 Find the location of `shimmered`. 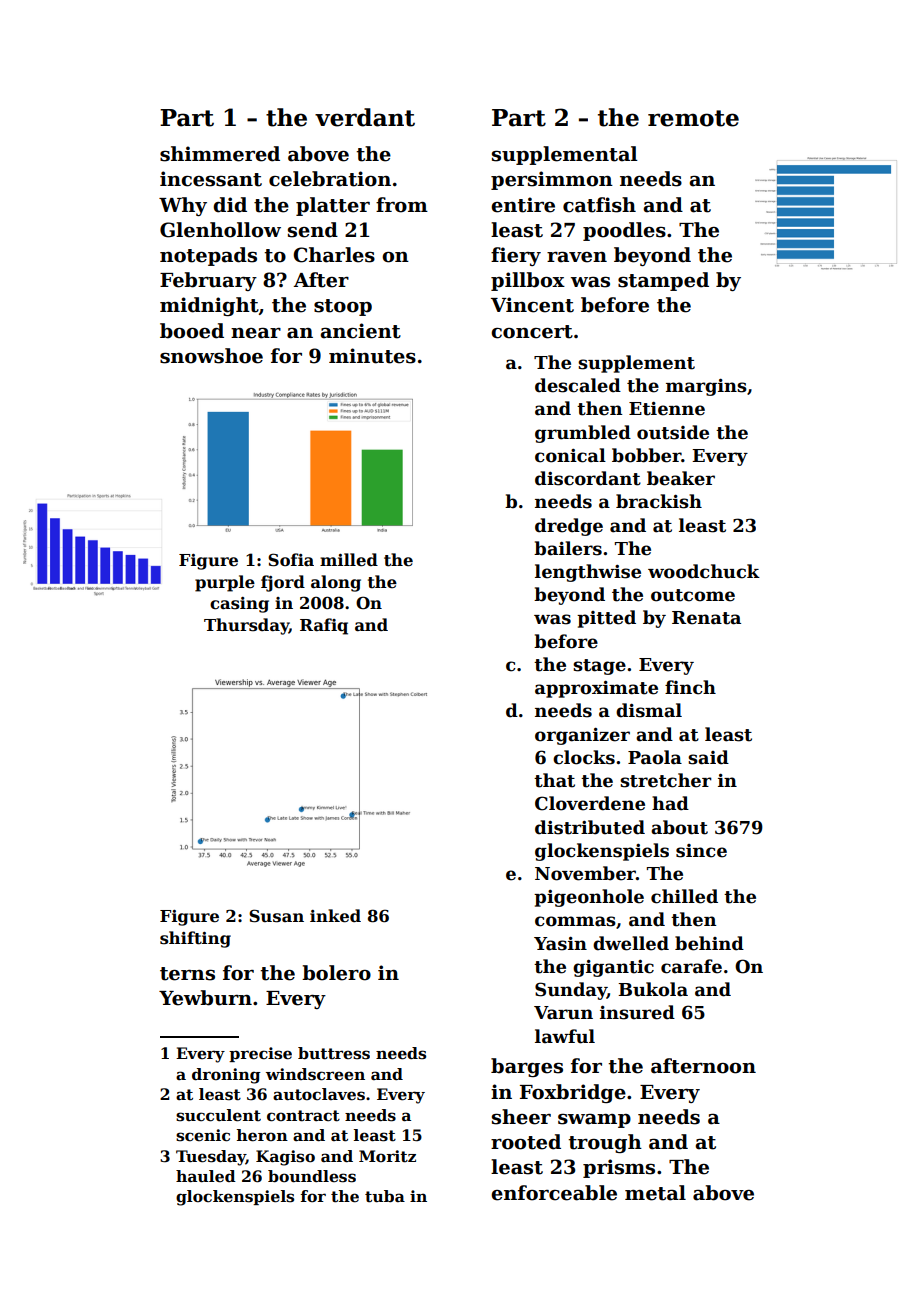

shimmered is located at coordinates (220, 154).
